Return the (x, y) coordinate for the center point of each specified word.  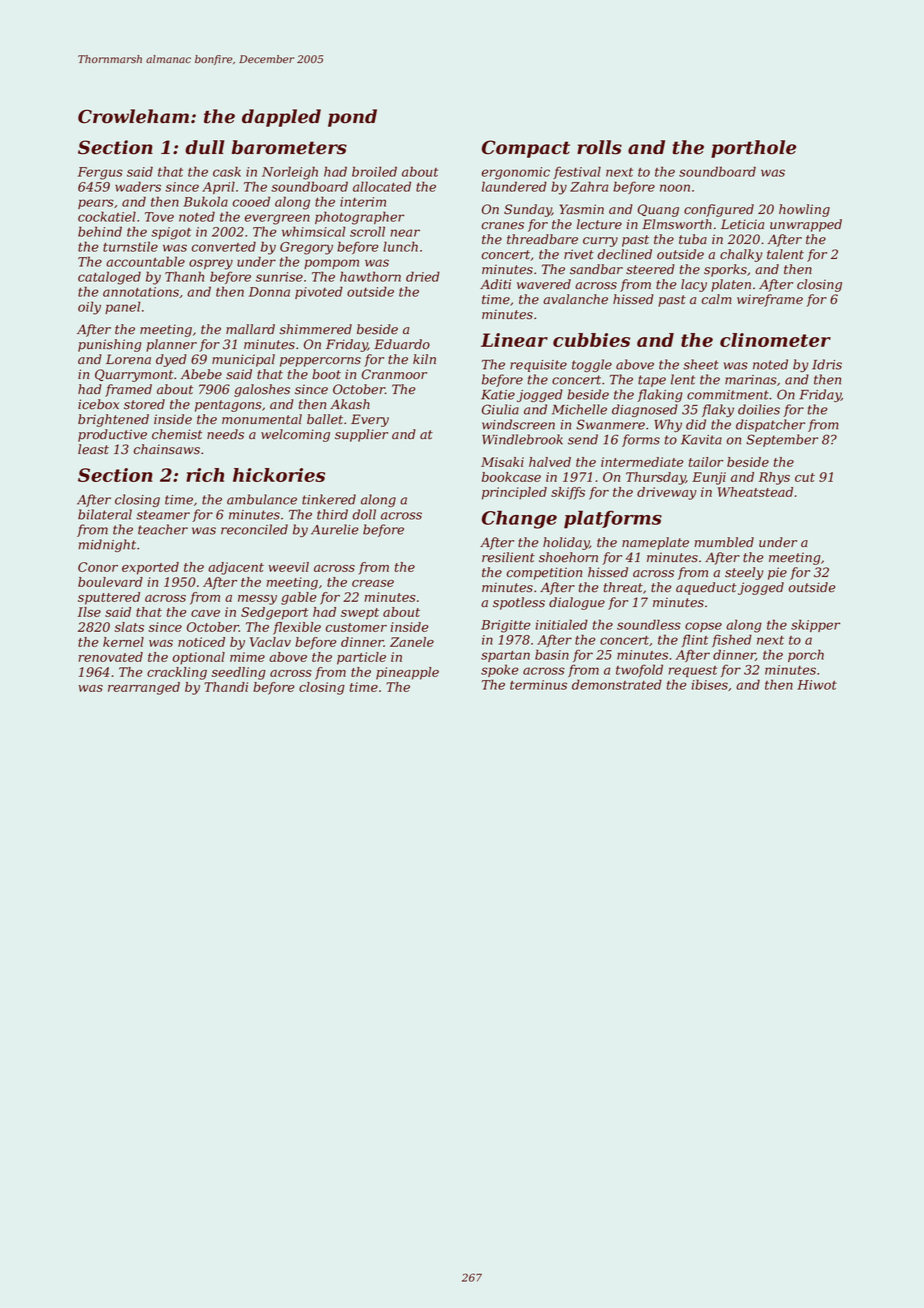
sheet (701, 364)
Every (370, 420)
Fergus (100, 173)
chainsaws (167, 449)
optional (199, 658)
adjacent (236, 568)
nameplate (655, 543)
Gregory (306, 248)
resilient (508, 557)
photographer (359, 218)
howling (804, 210)
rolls (599, 147)
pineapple (407, 673)
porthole (753, 149)
